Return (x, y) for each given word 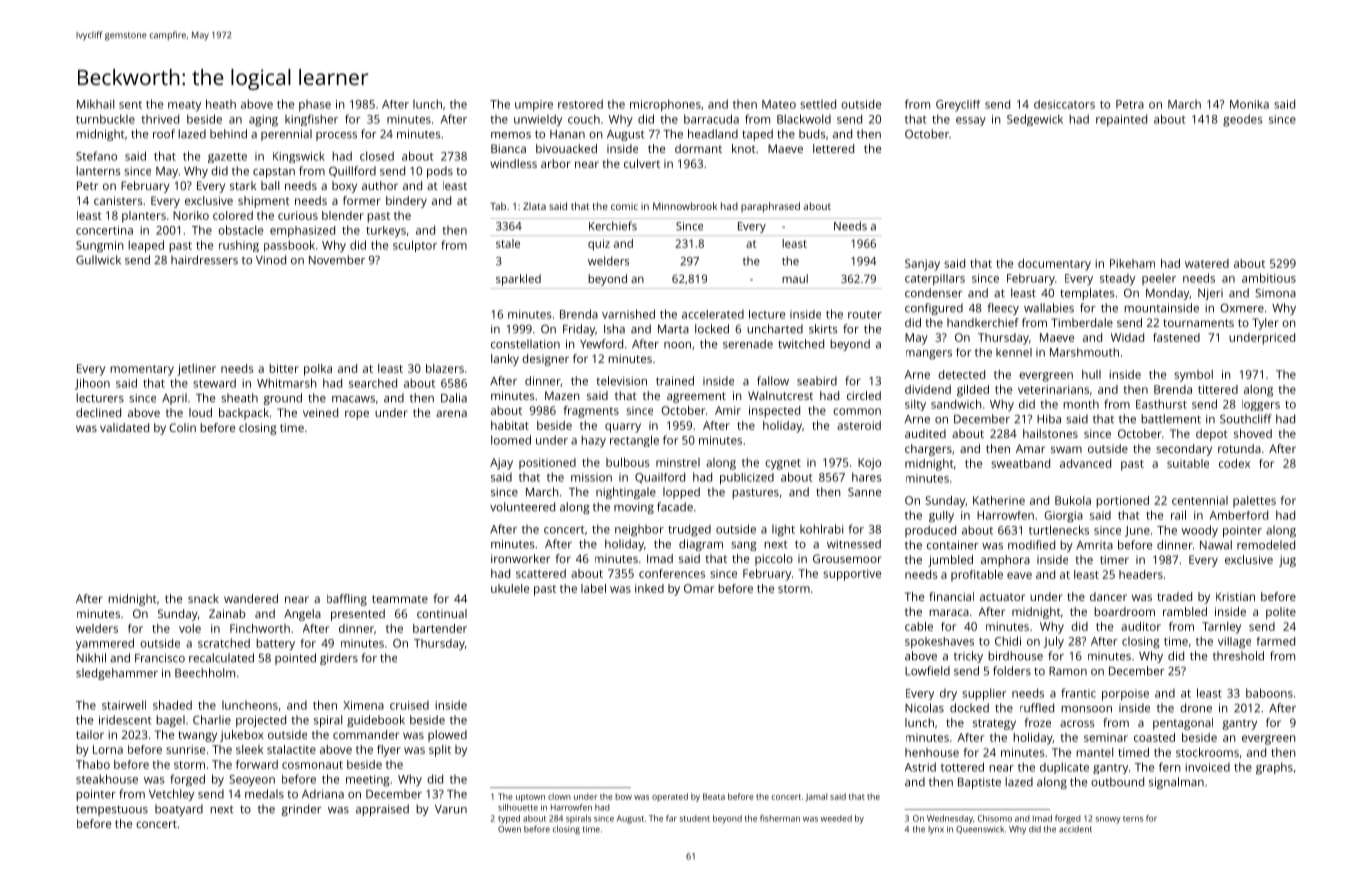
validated (124, 427)
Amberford (1239, 515)
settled (818, 104)
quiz (599, 245)
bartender (440, 628)
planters (144, 217)
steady (1117, 280)
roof (164, 134)
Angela (302, 615)
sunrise (185, 749)
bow (623, 796)
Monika (1249, 104)
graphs (1274, 768)
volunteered (522, 507)
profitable (977, 576)
